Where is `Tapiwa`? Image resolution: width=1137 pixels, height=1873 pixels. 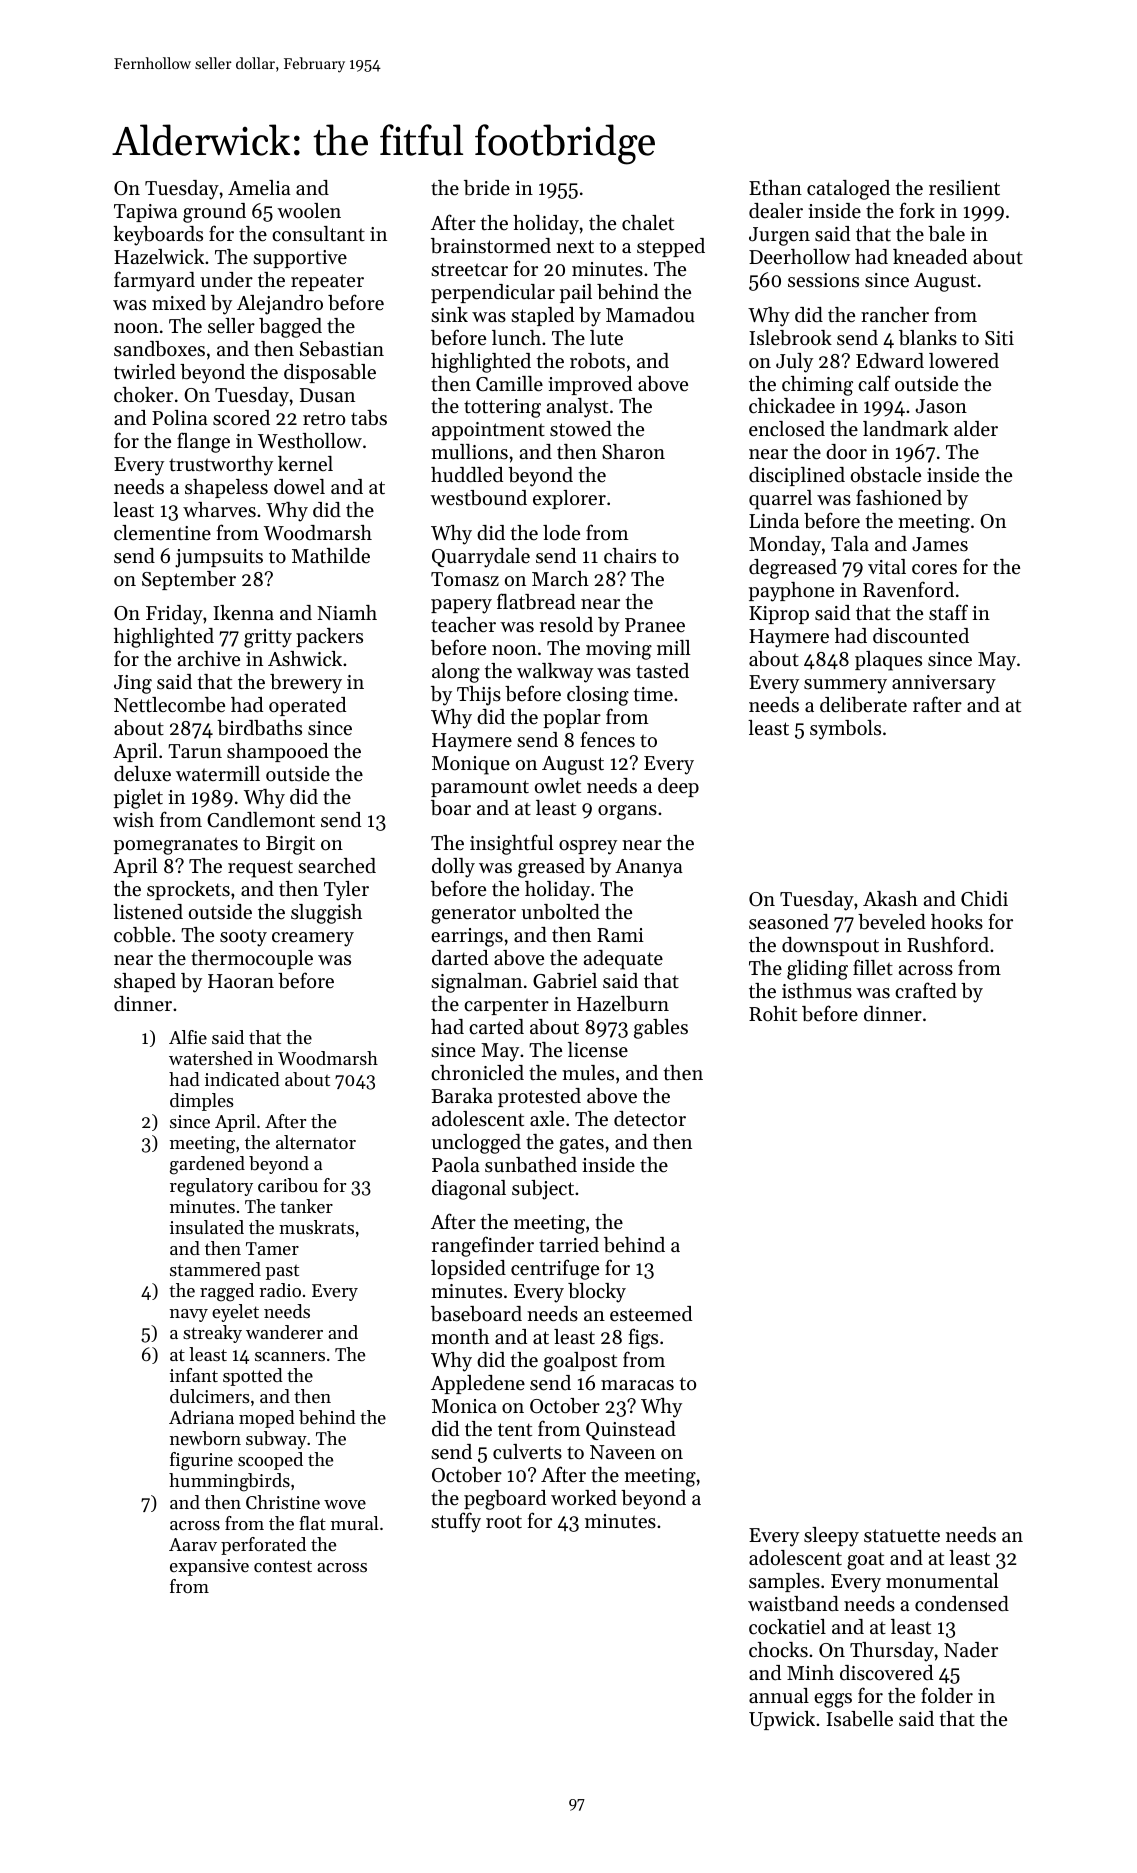
Tapiwa is located at coordinates (146, 213).
